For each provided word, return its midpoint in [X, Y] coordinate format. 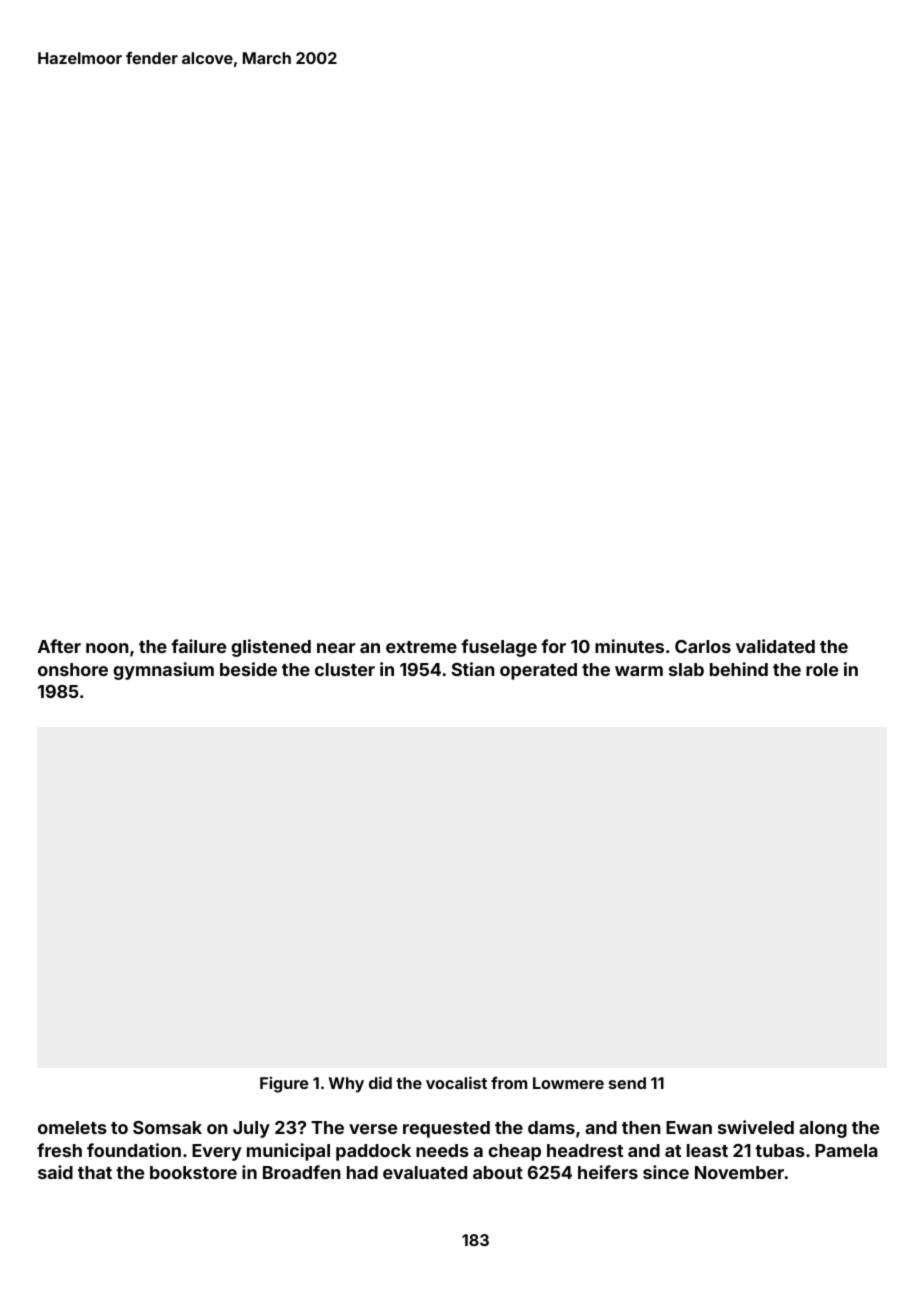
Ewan [689, 1127]
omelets [72, 1127]
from [509, 1083]
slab [686, 669]
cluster [345, 669]
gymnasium [163, 671]
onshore [73, 669]
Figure [284, 1085]
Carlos [703, 646]
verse [373, 1129]
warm [639, 671]
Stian [473, 669]
